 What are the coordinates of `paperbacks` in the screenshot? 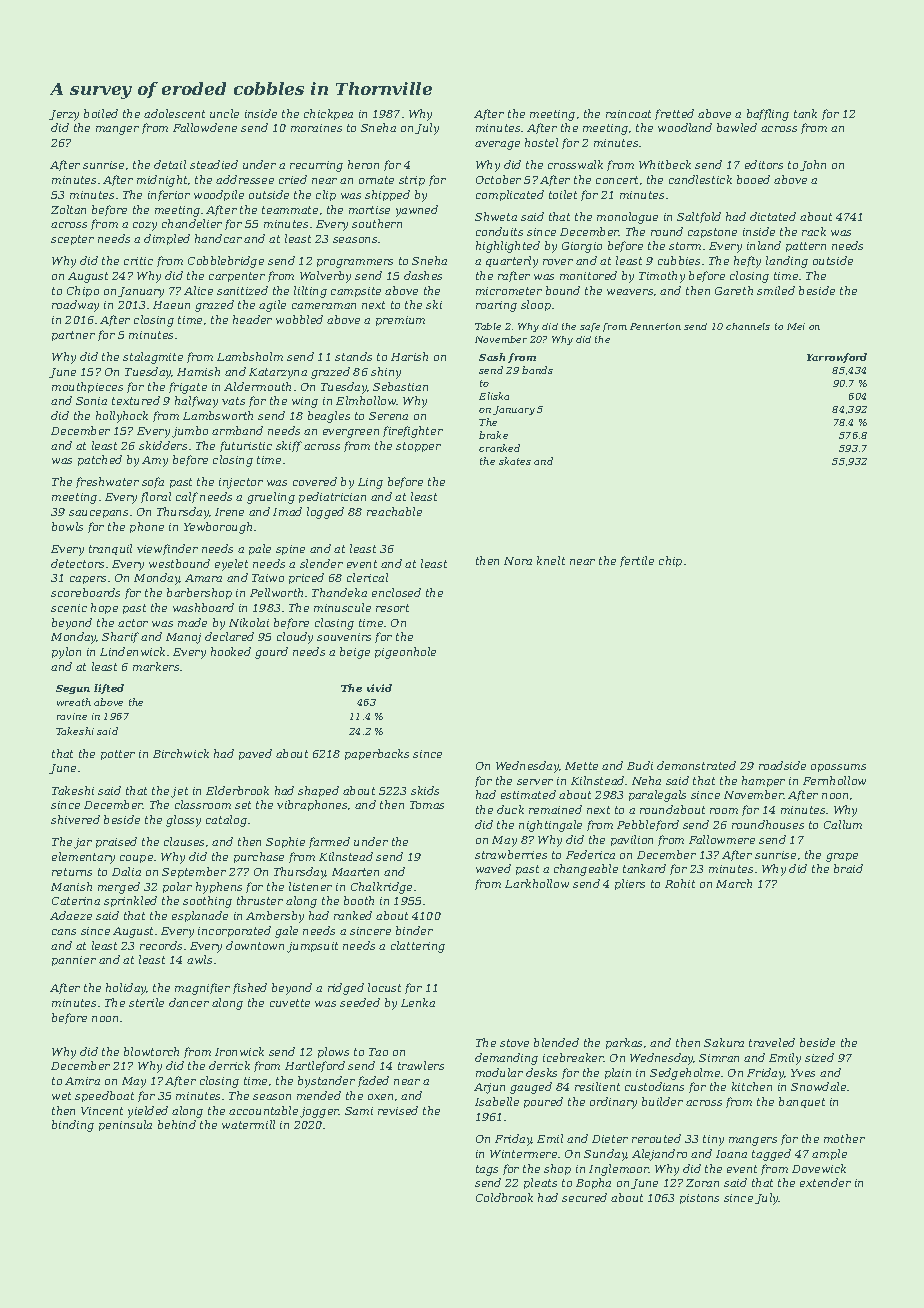 It's located at (377, 754).
